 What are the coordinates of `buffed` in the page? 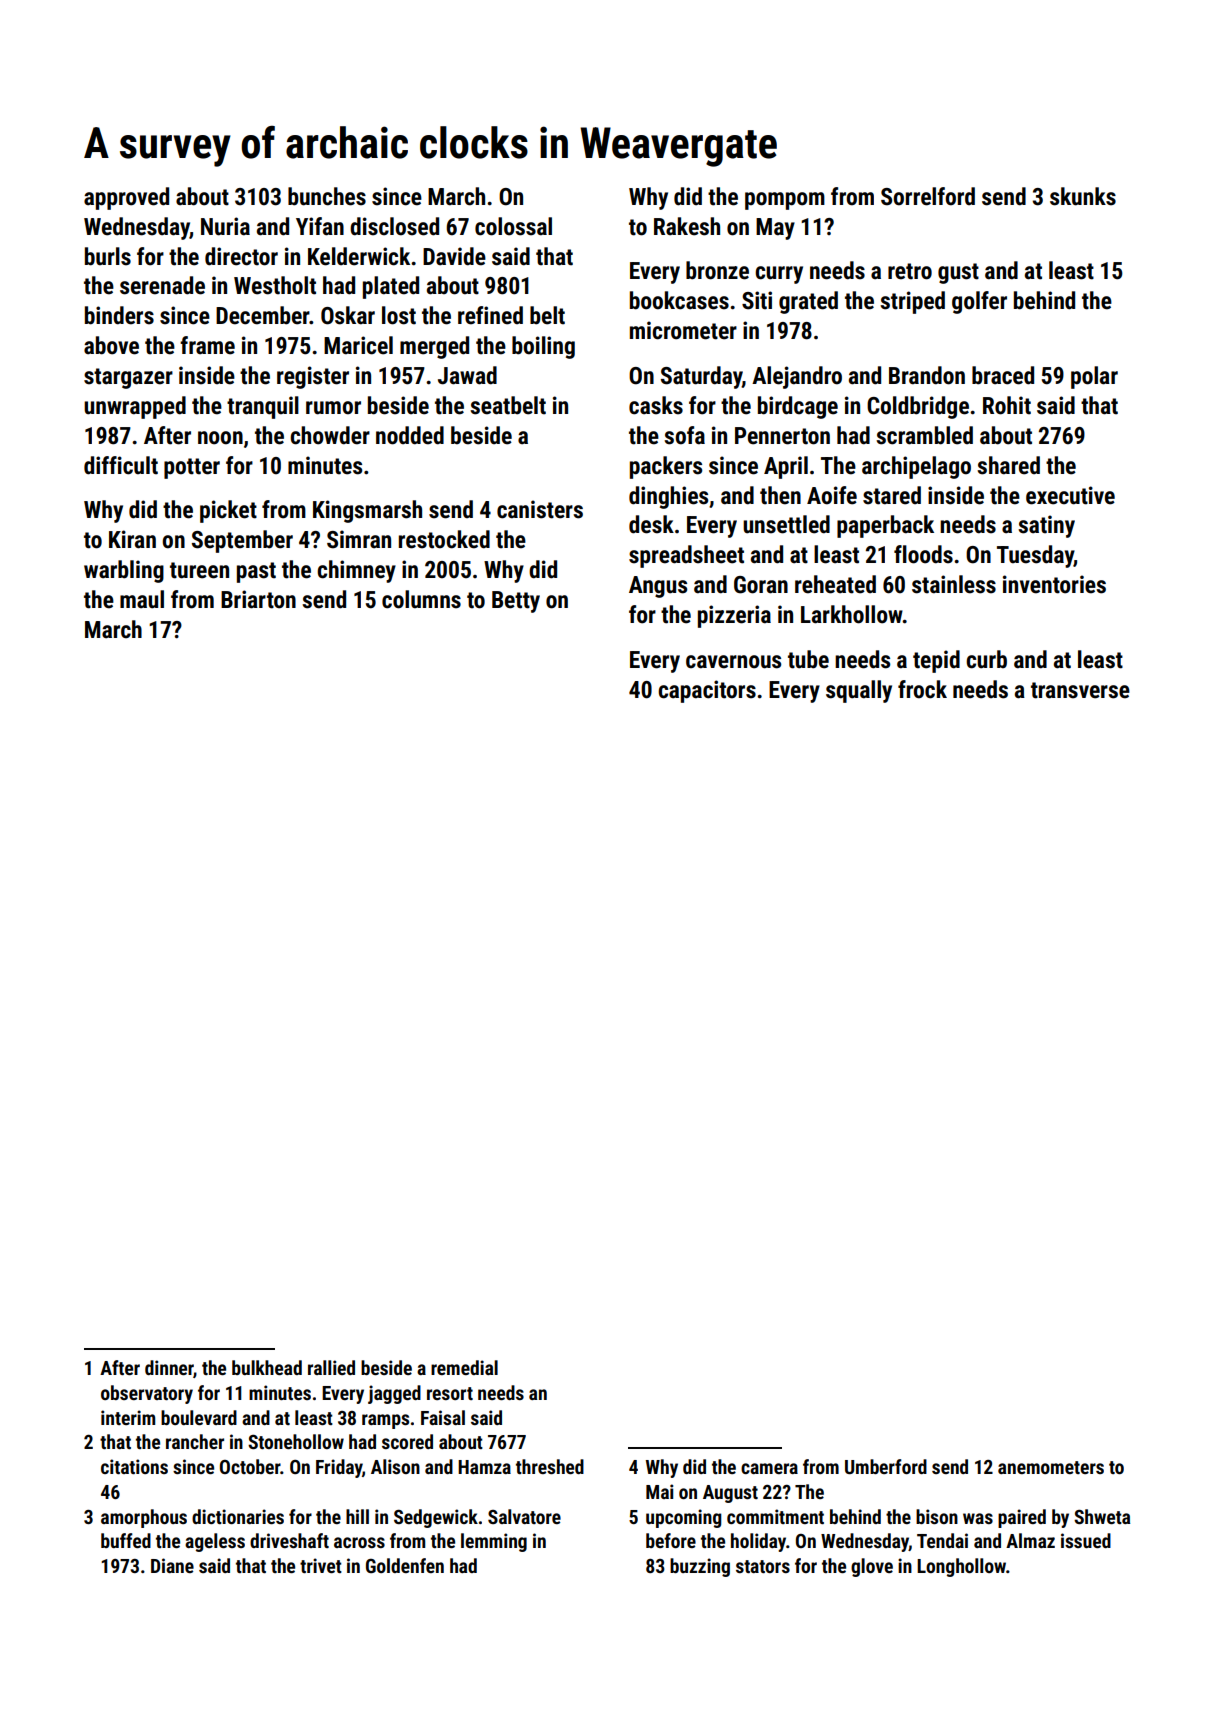 It's located at (126, 1540).
